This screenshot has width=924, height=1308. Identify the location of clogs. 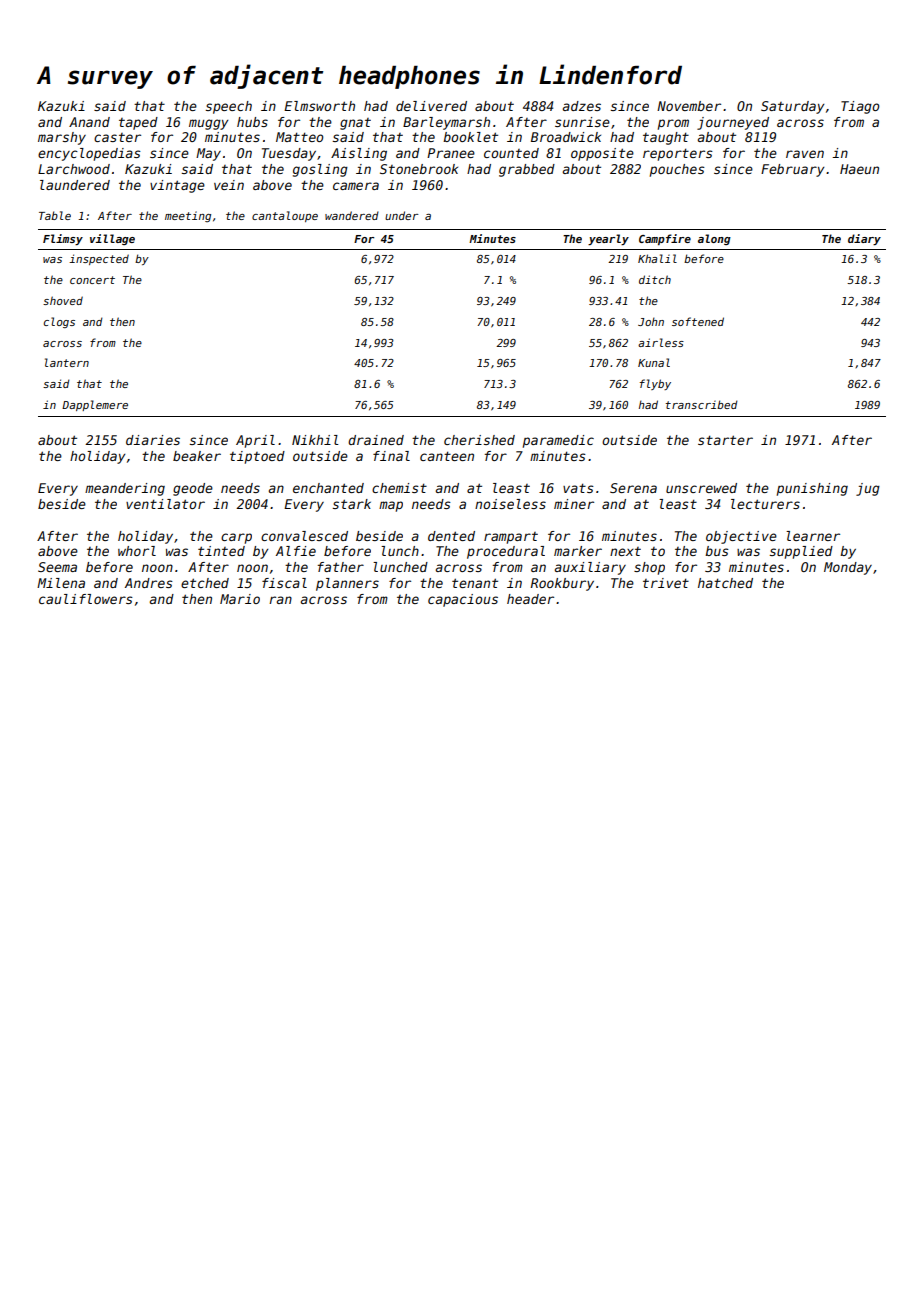
(59, 322).
